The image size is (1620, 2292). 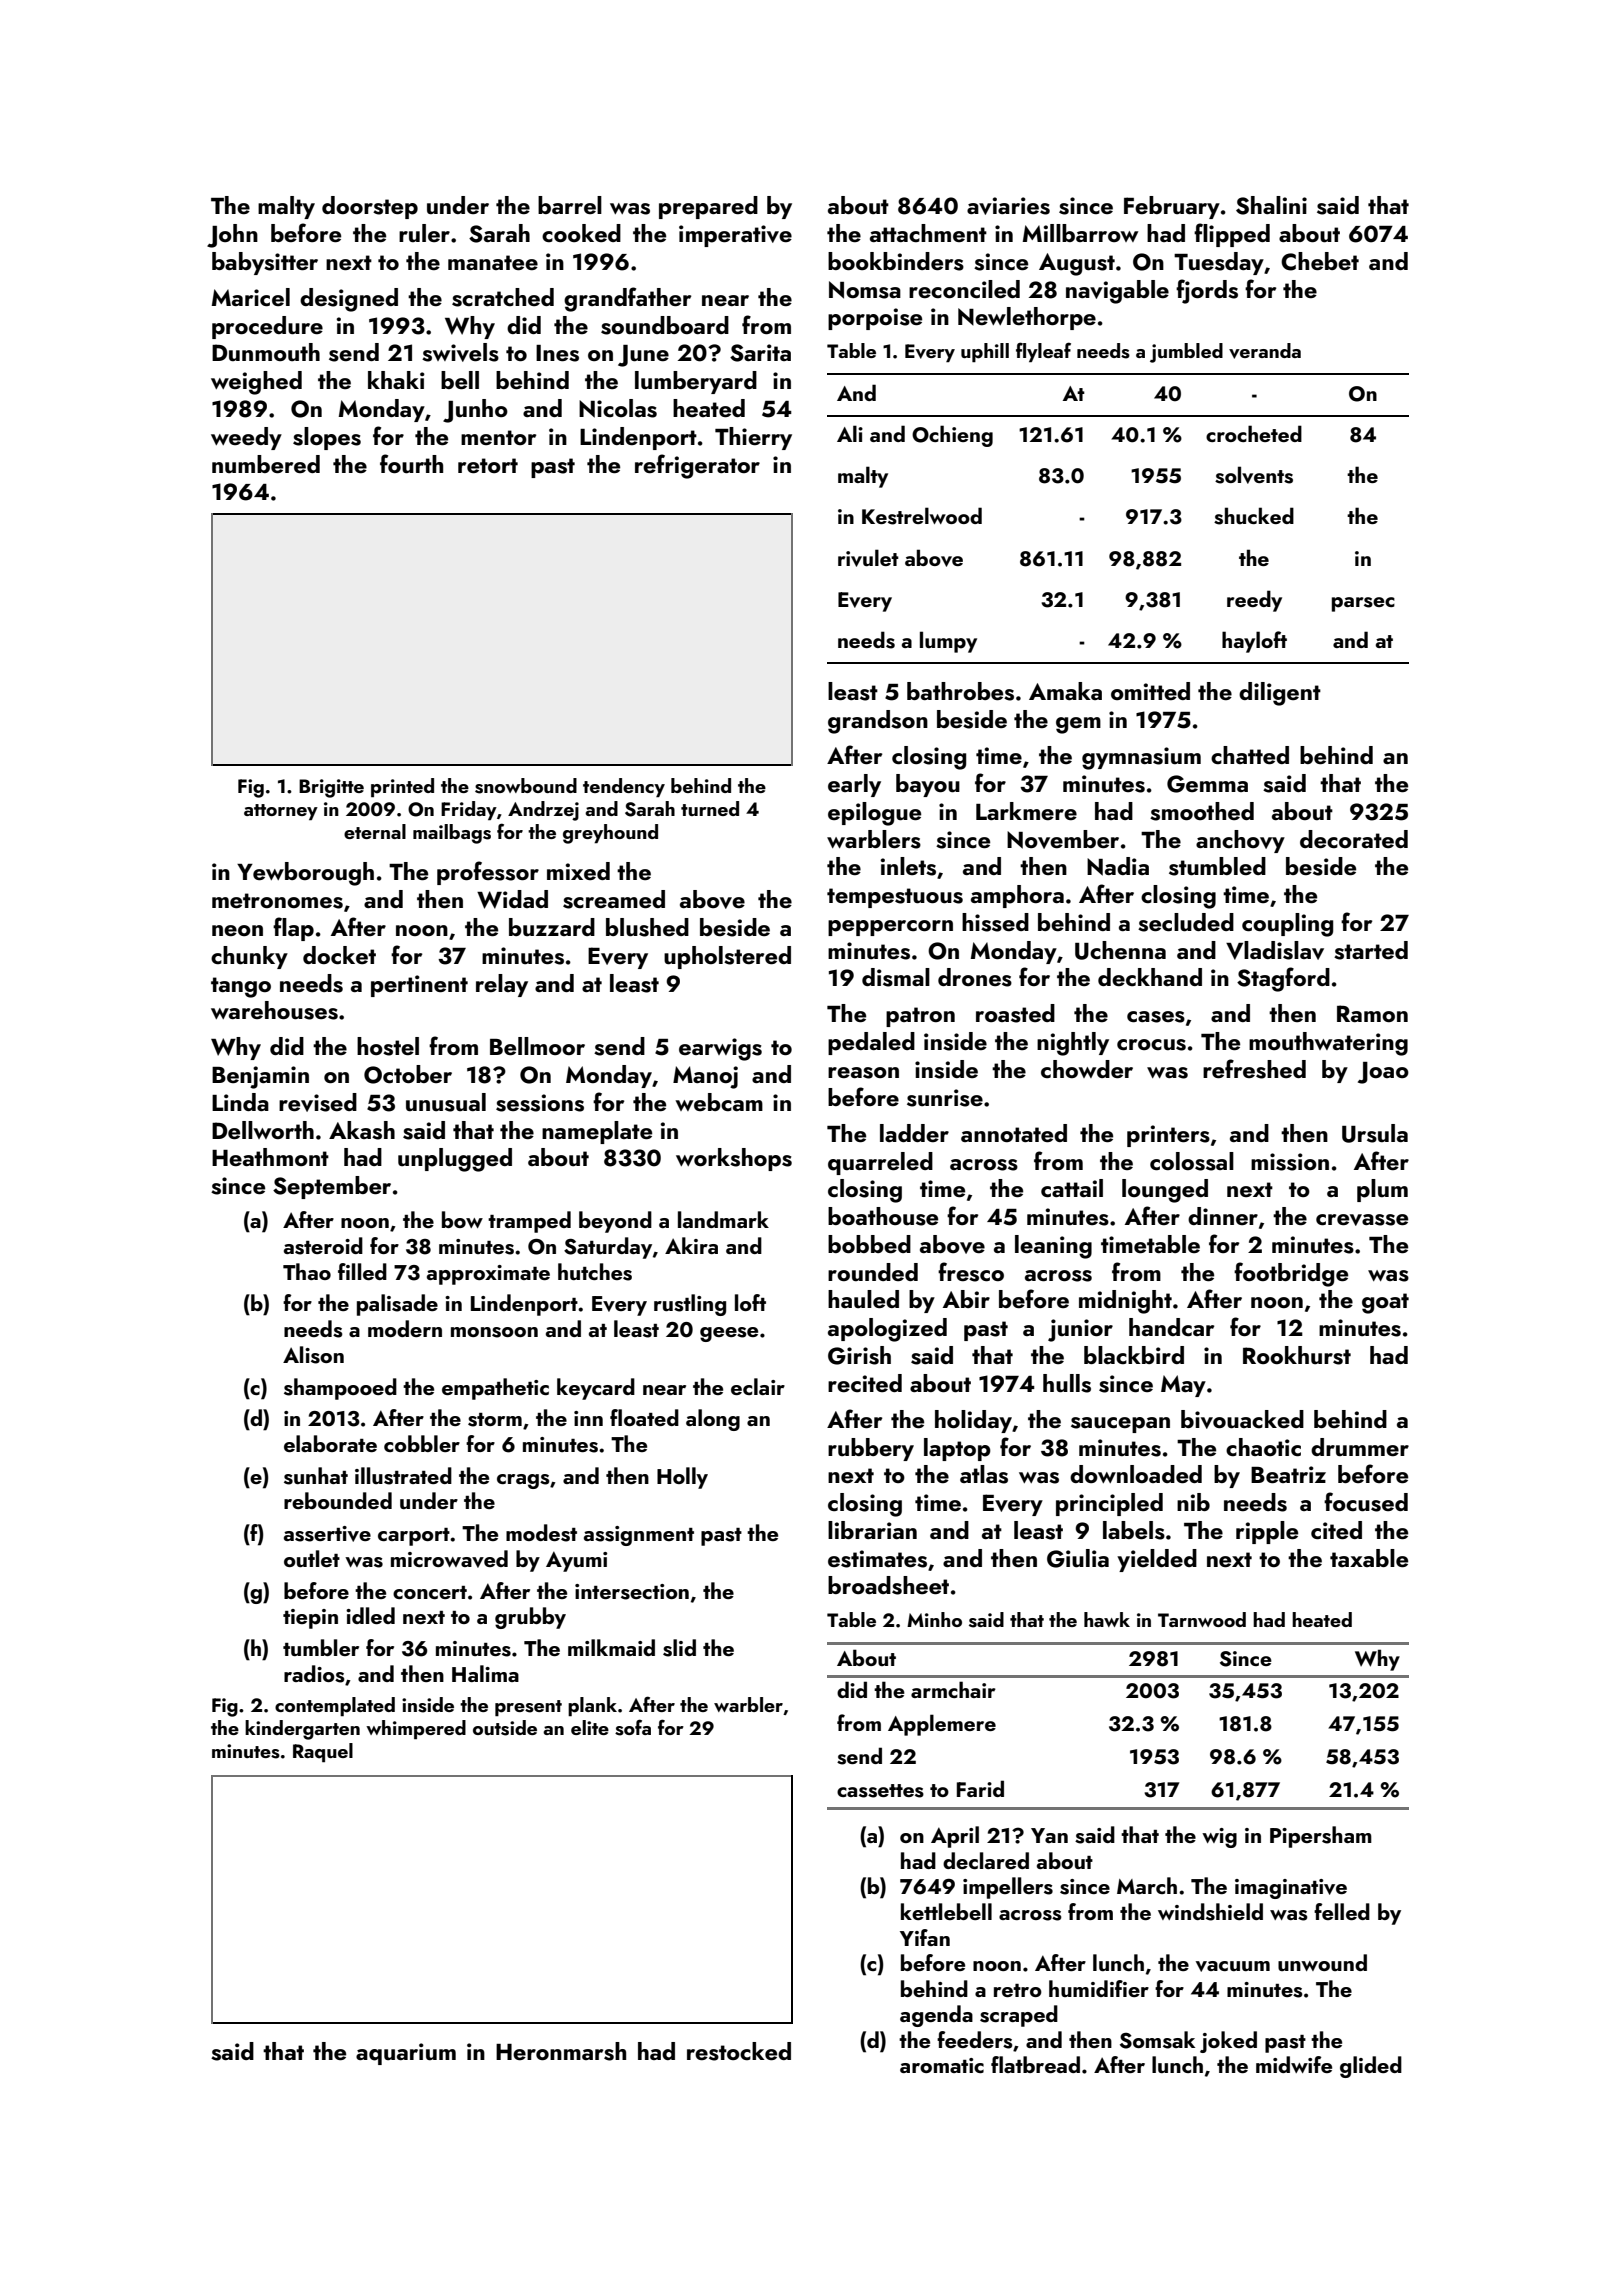 I want to click on Heathmont, so click(x=270, y=1157).
